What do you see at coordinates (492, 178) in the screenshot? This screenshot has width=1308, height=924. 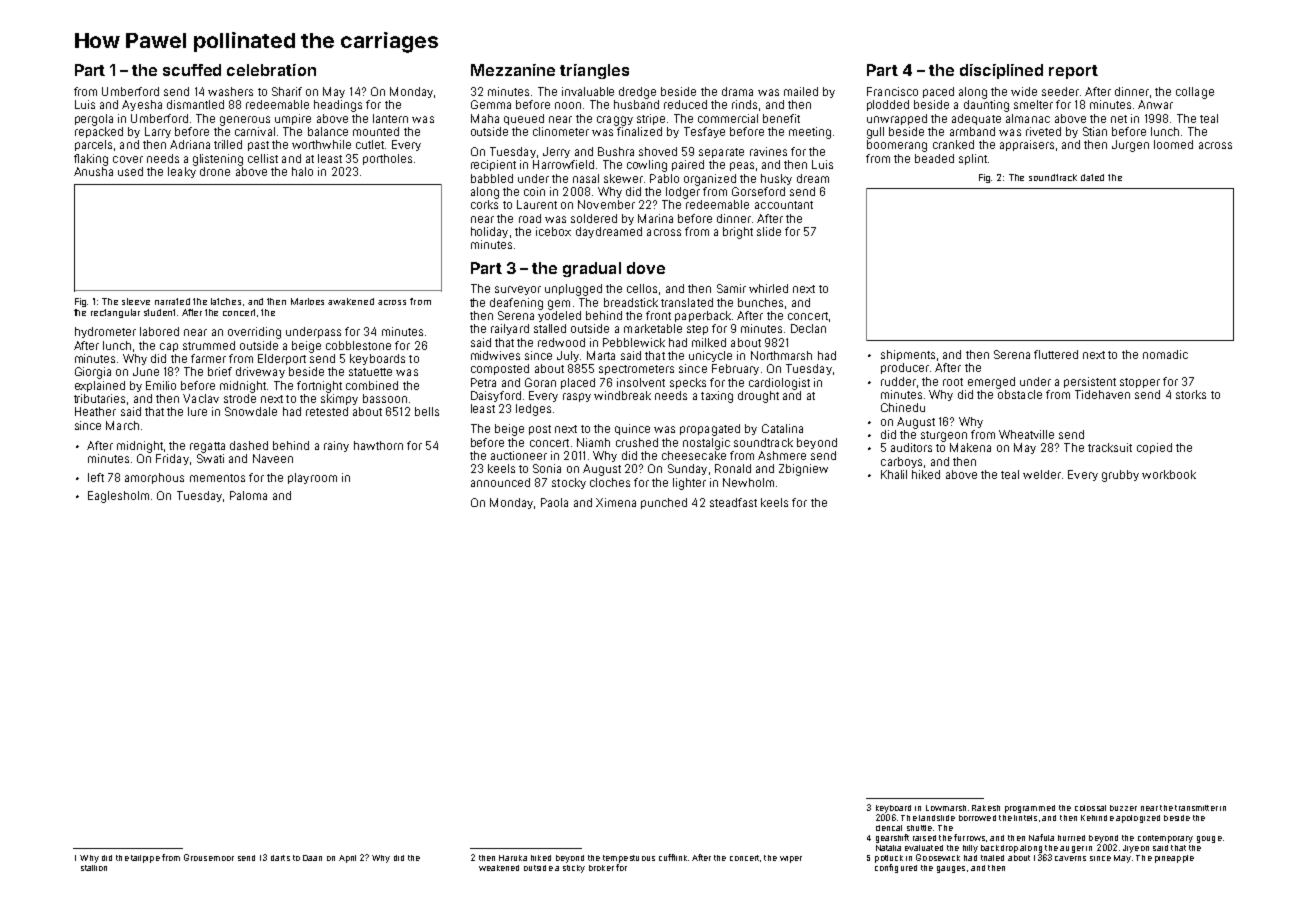 I see `babbled` at bounding box center [492, 178].
